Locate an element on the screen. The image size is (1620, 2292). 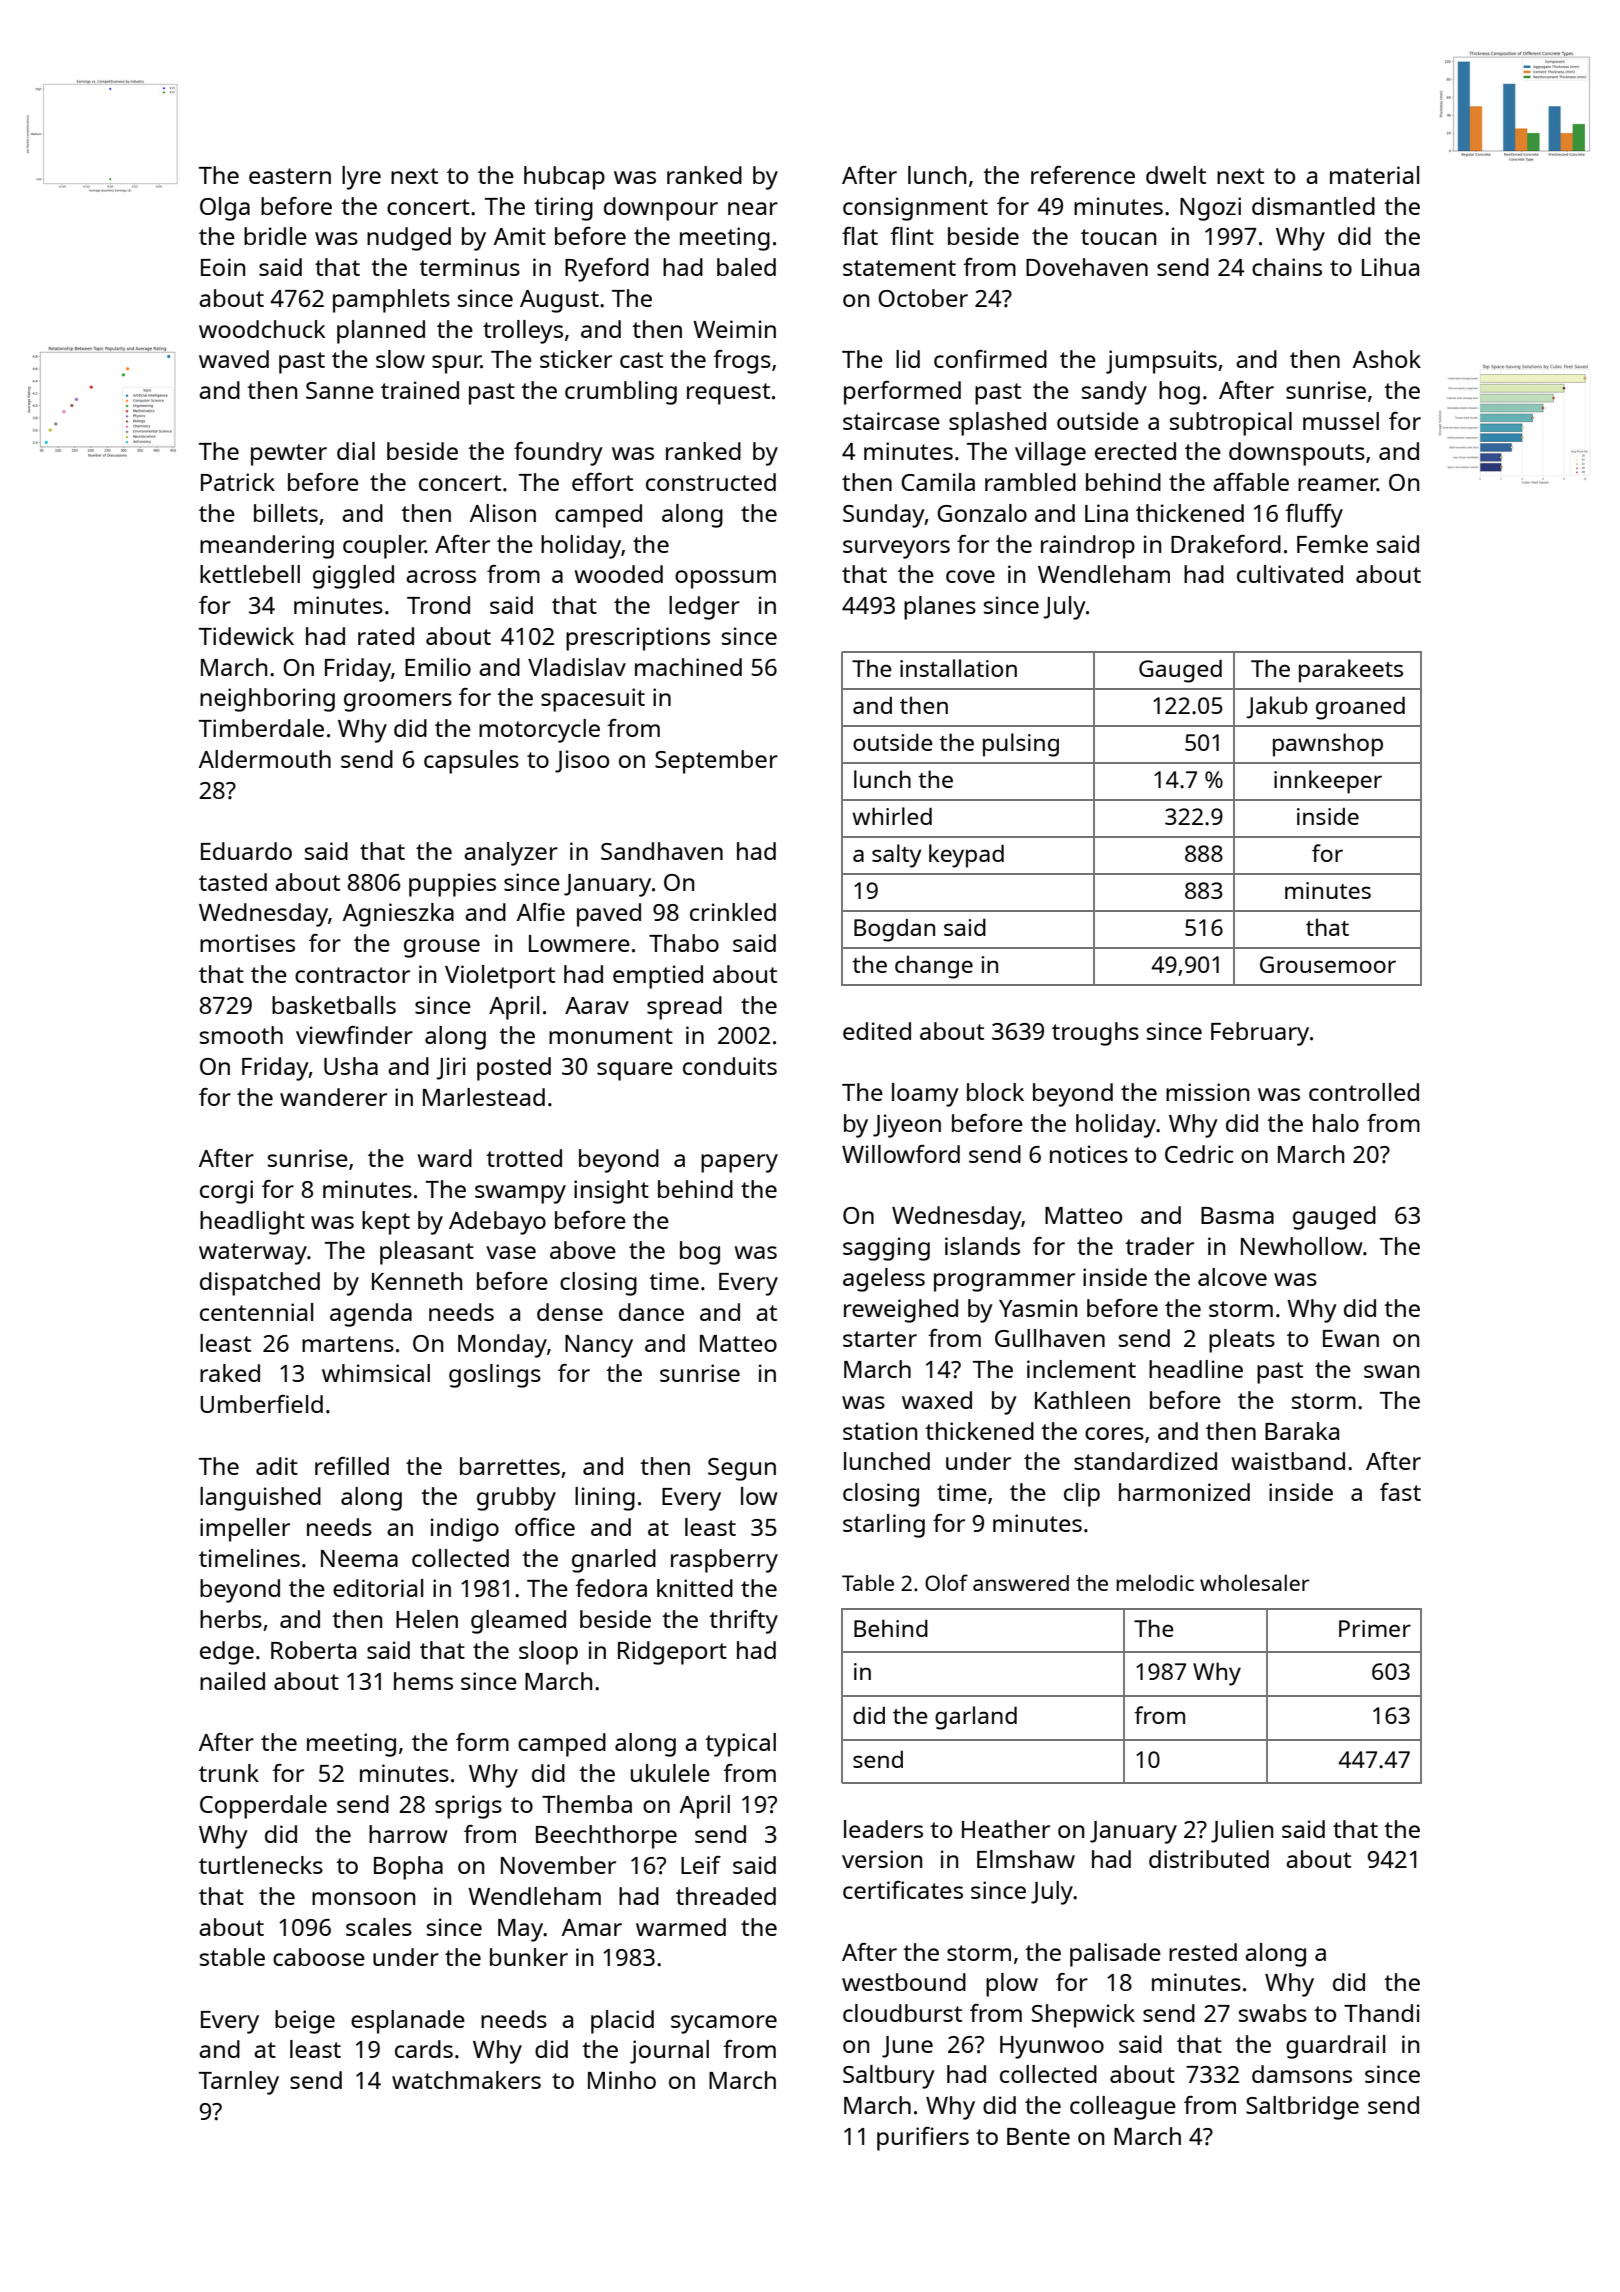
gnarled is located at coordinates (614, 1561).
